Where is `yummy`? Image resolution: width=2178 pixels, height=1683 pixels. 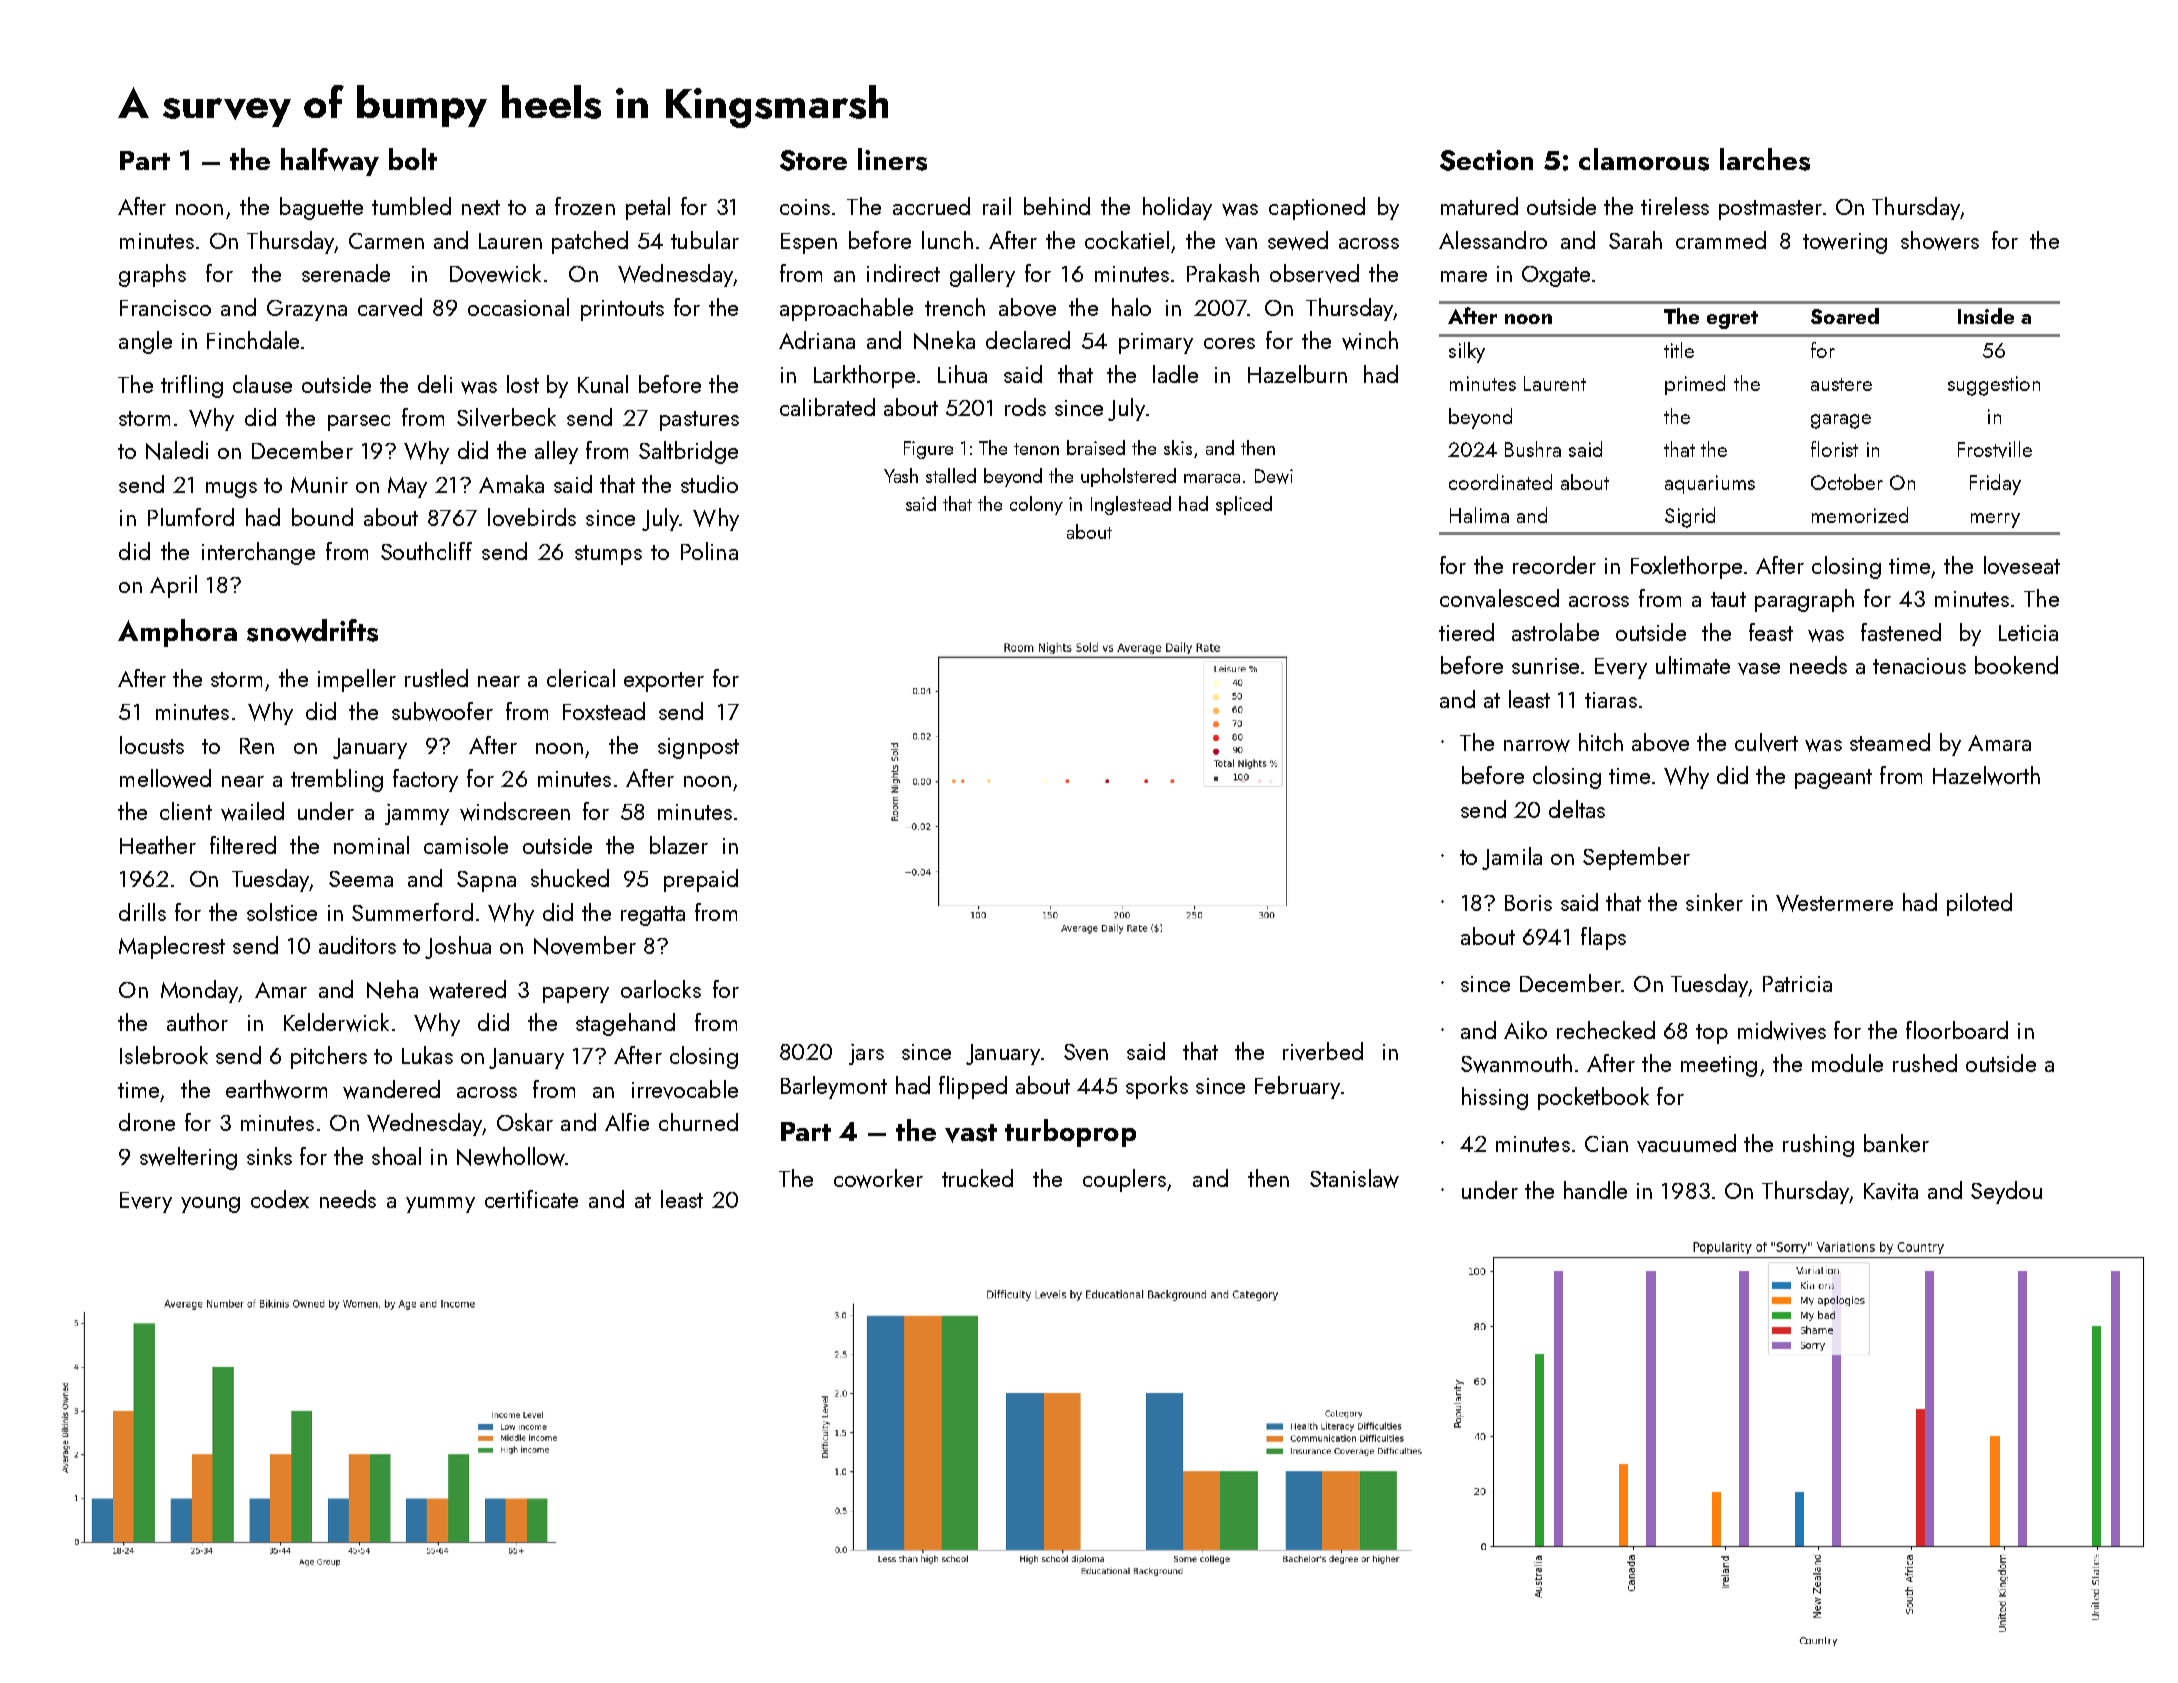
yummy is located at coordinates (440, 1205).
